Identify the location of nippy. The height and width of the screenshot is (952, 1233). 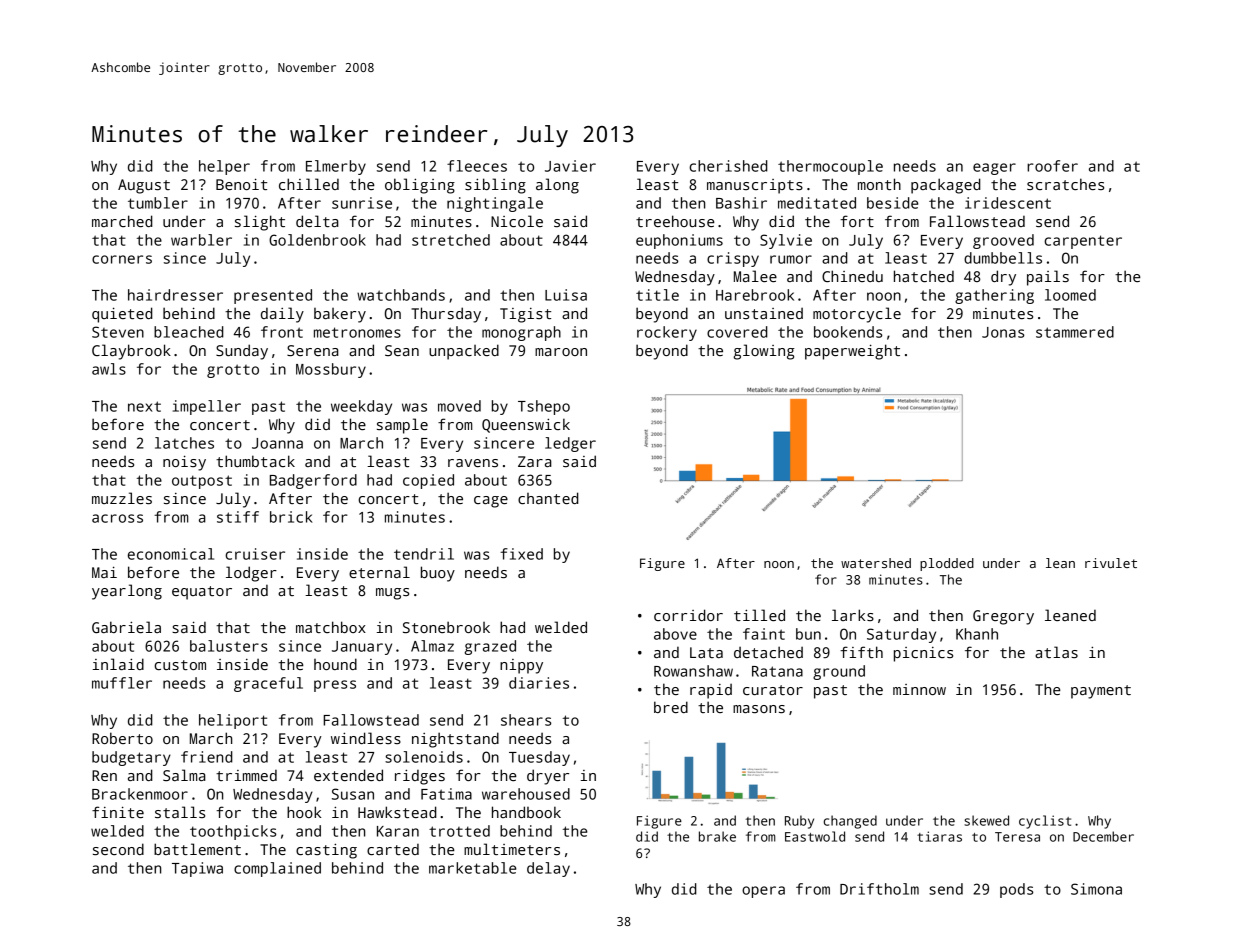
(521, 666).
